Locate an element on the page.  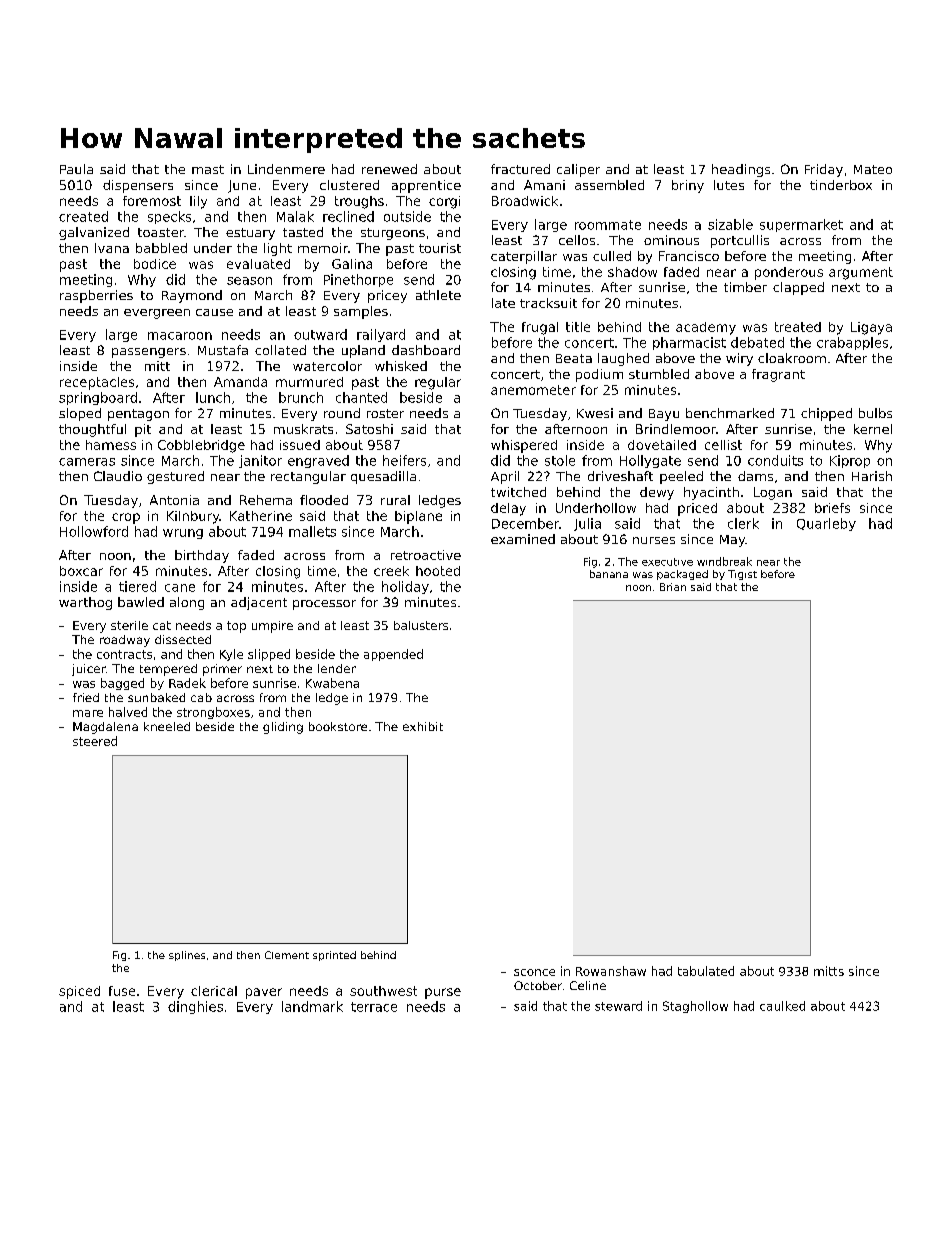
railyard is located at coordinates (381, 335).
